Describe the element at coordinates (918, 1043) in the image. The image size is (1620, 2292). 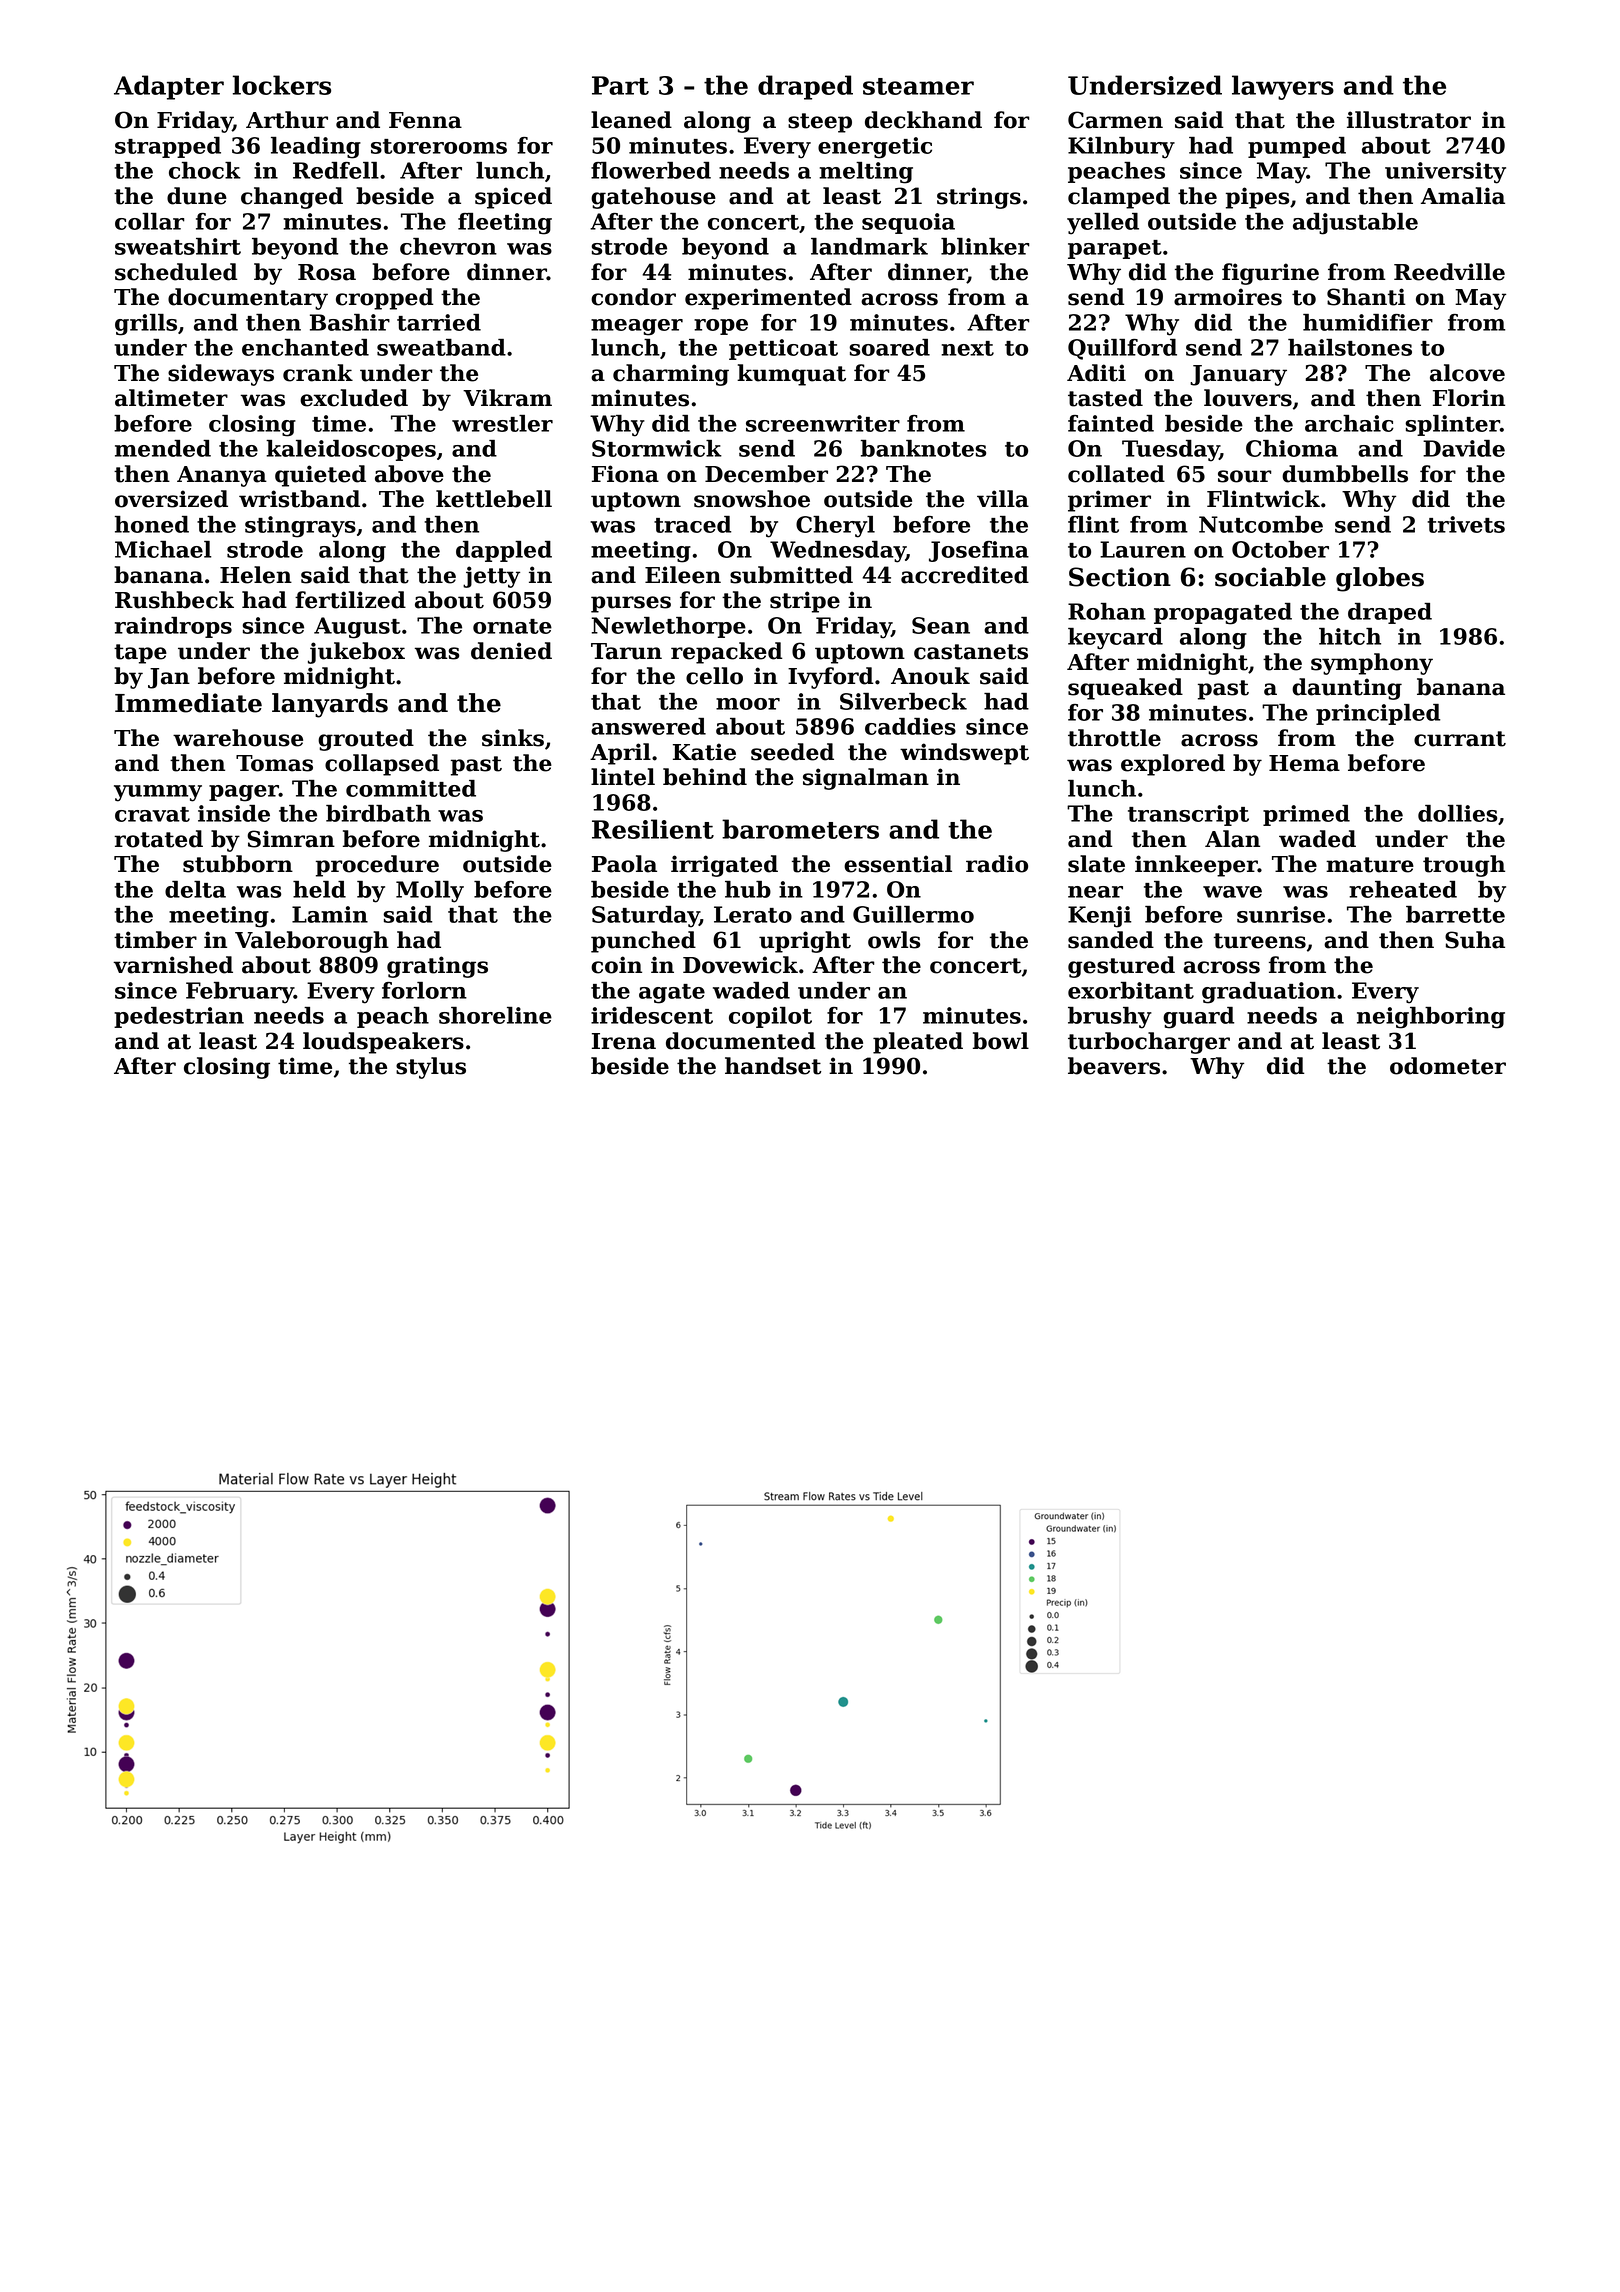
I see `pleated` at that location.
